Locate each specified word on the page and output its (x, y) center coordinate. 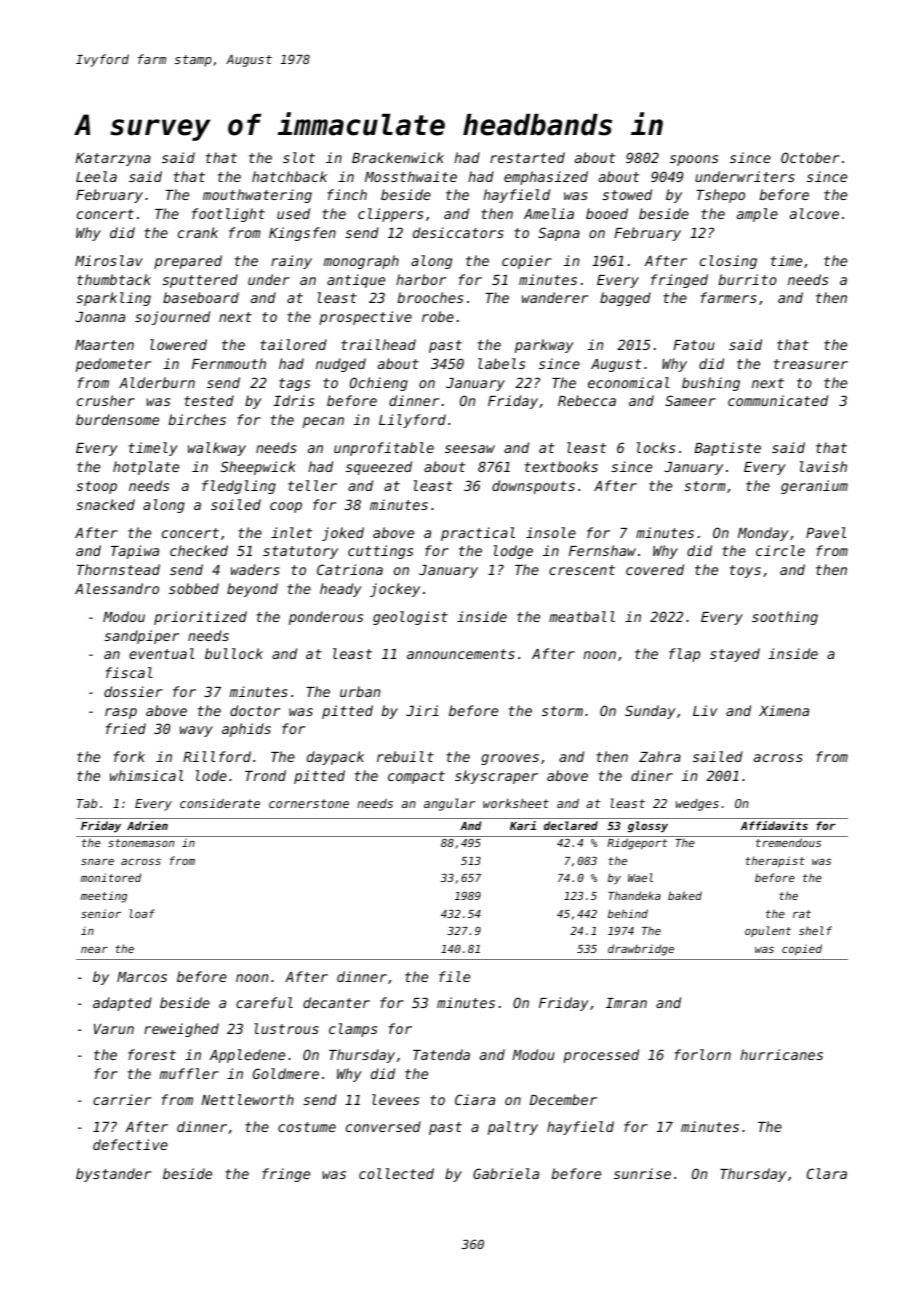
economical (629, 382)
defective (130, 1144)
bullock (234, 653)
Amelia (549, 213)
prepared (188, 262)
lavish (823, 466)
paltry (513, 1128)
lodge (513, 552)
